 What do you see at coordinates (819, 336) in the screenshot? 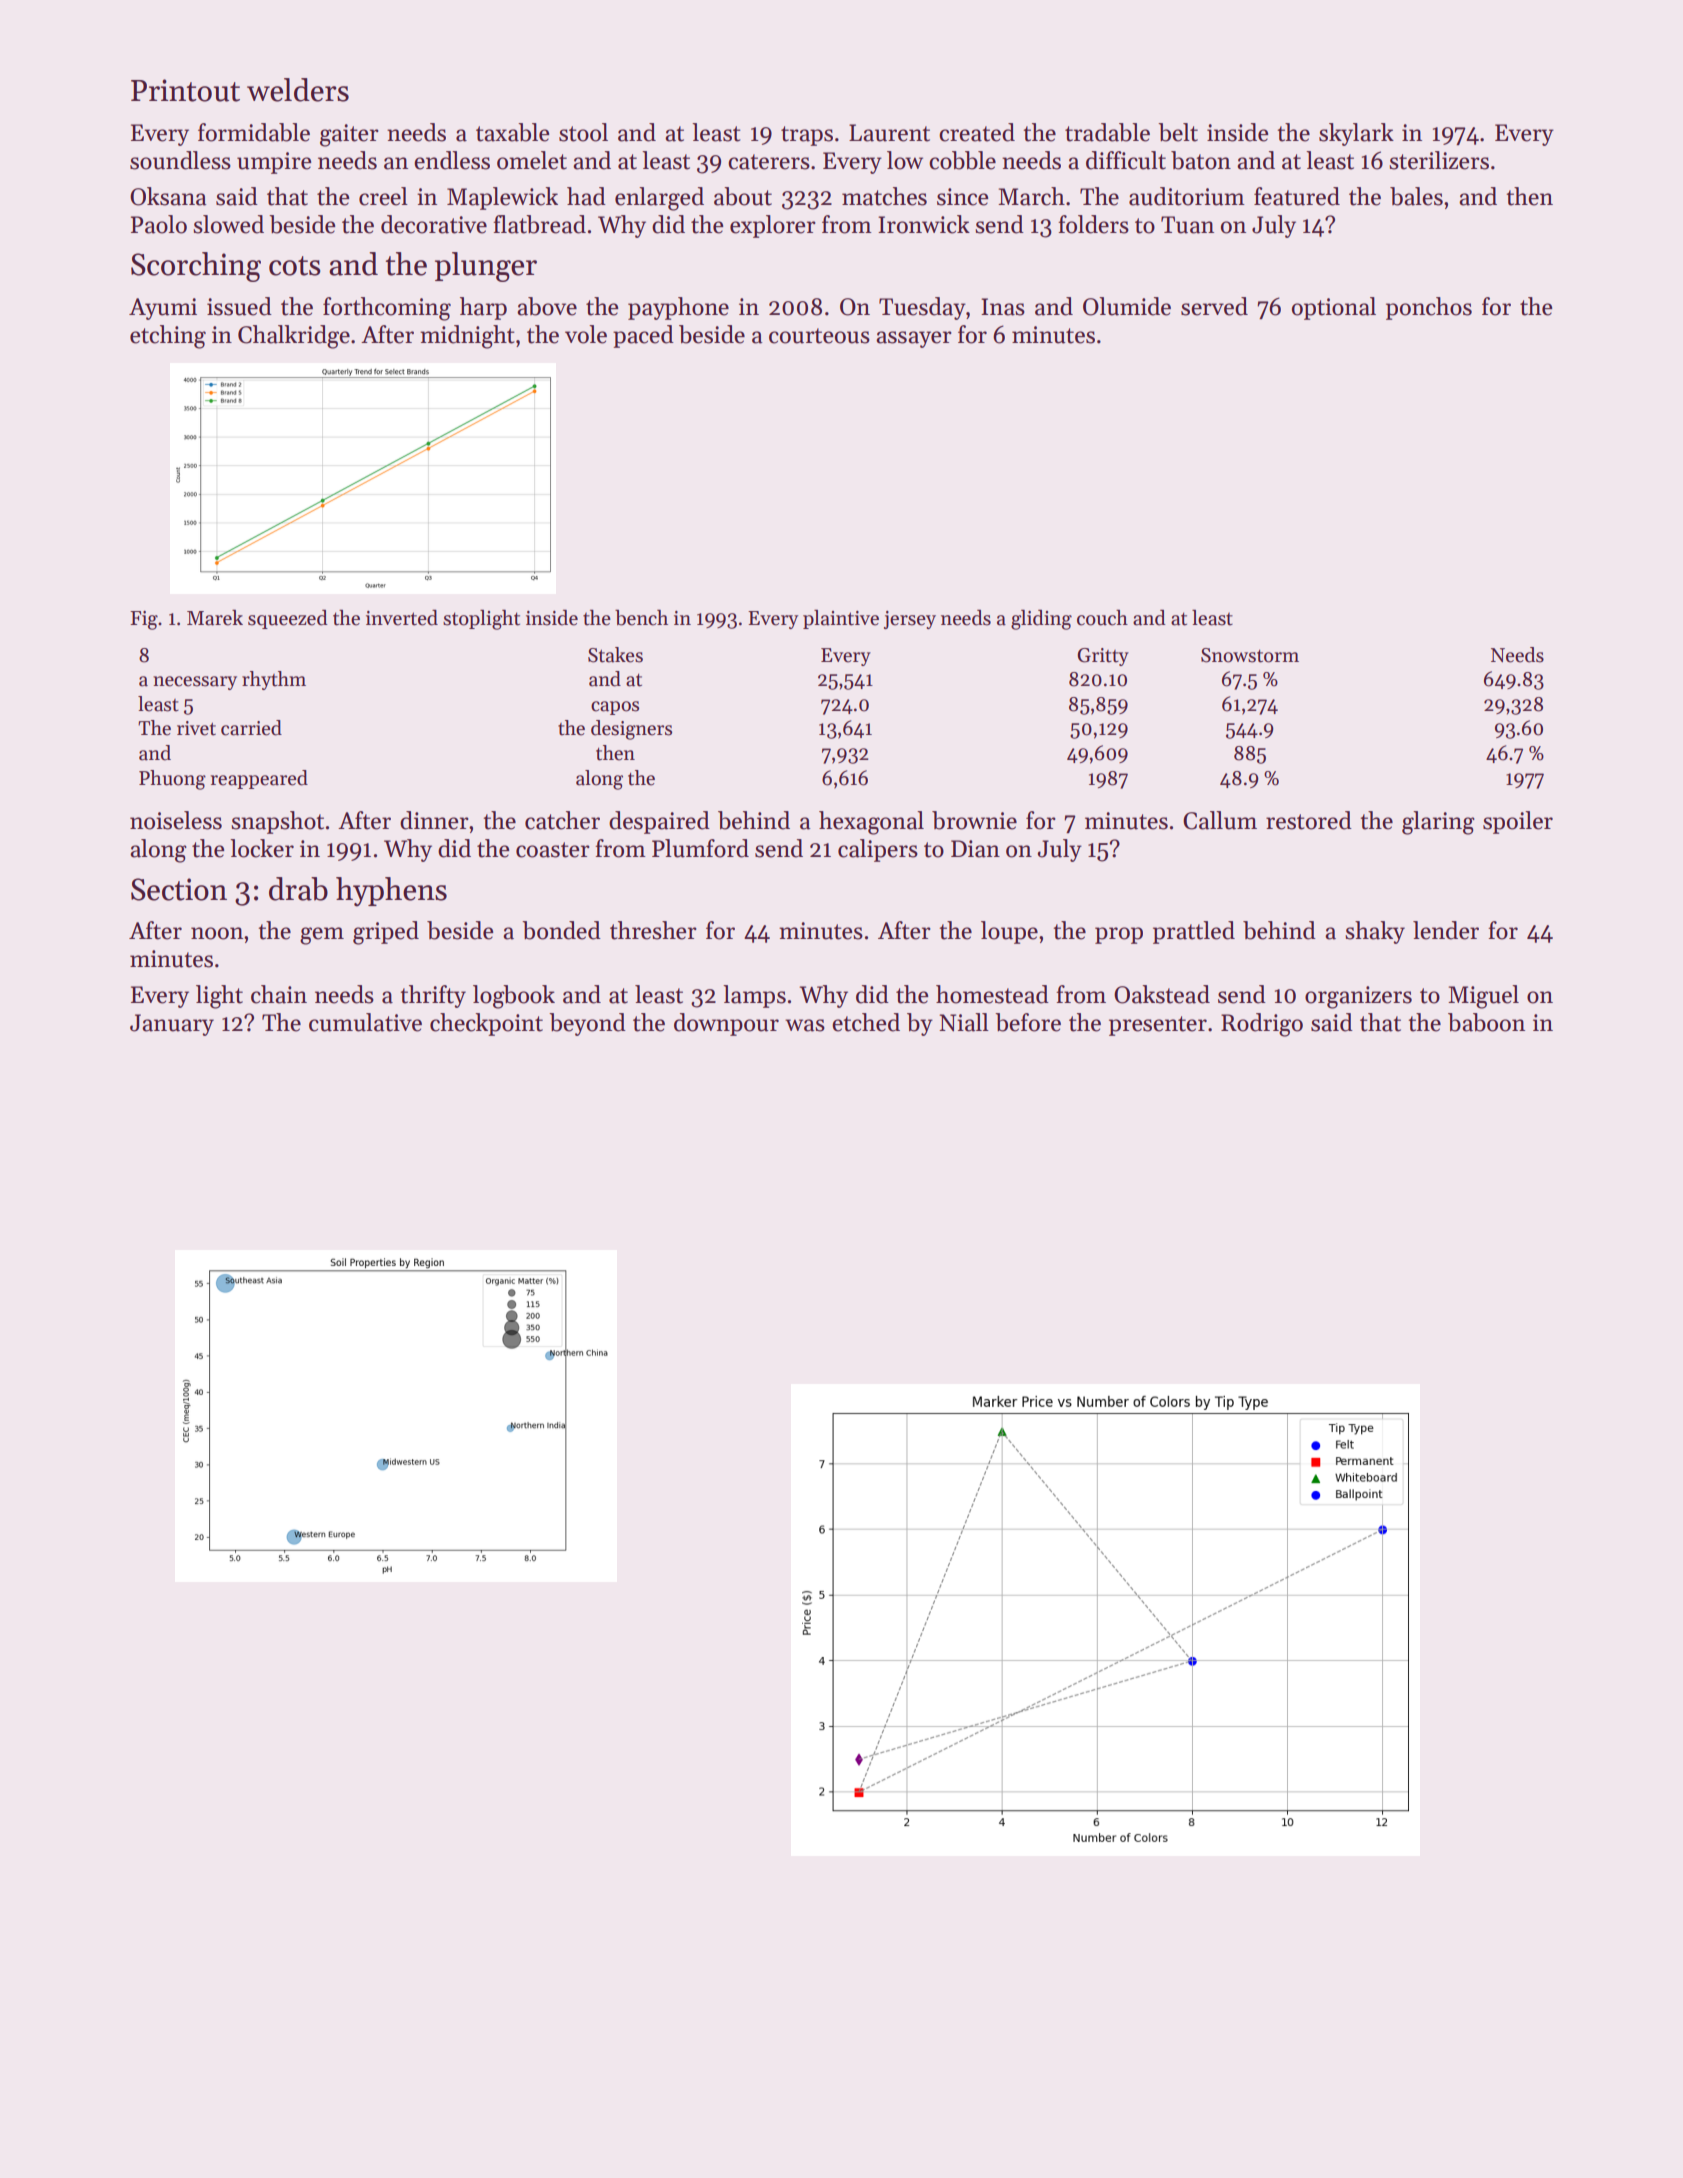
I see `courteous` at bounding box center [819, 336].
